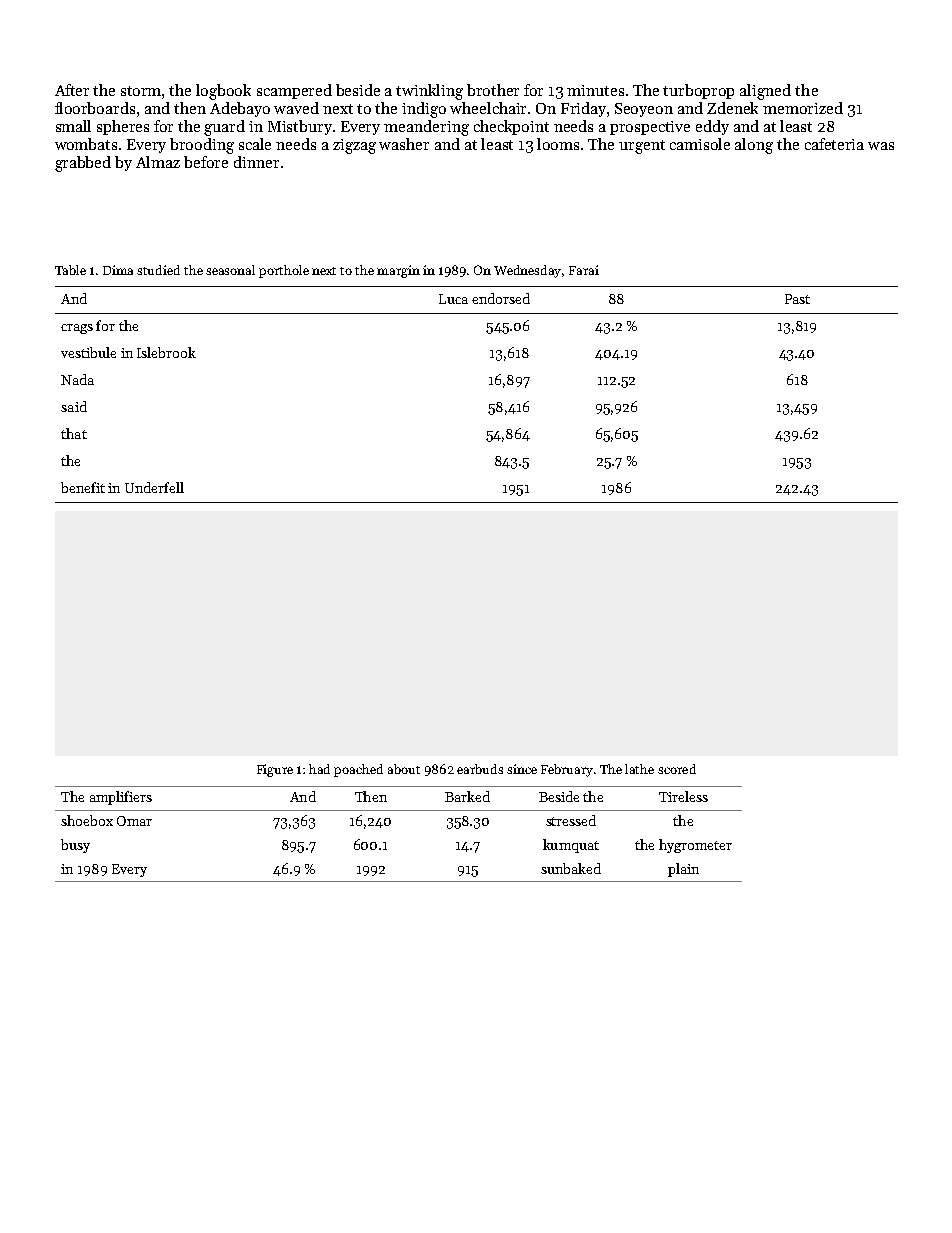  I want to click on Barked, so click(467, 796).
